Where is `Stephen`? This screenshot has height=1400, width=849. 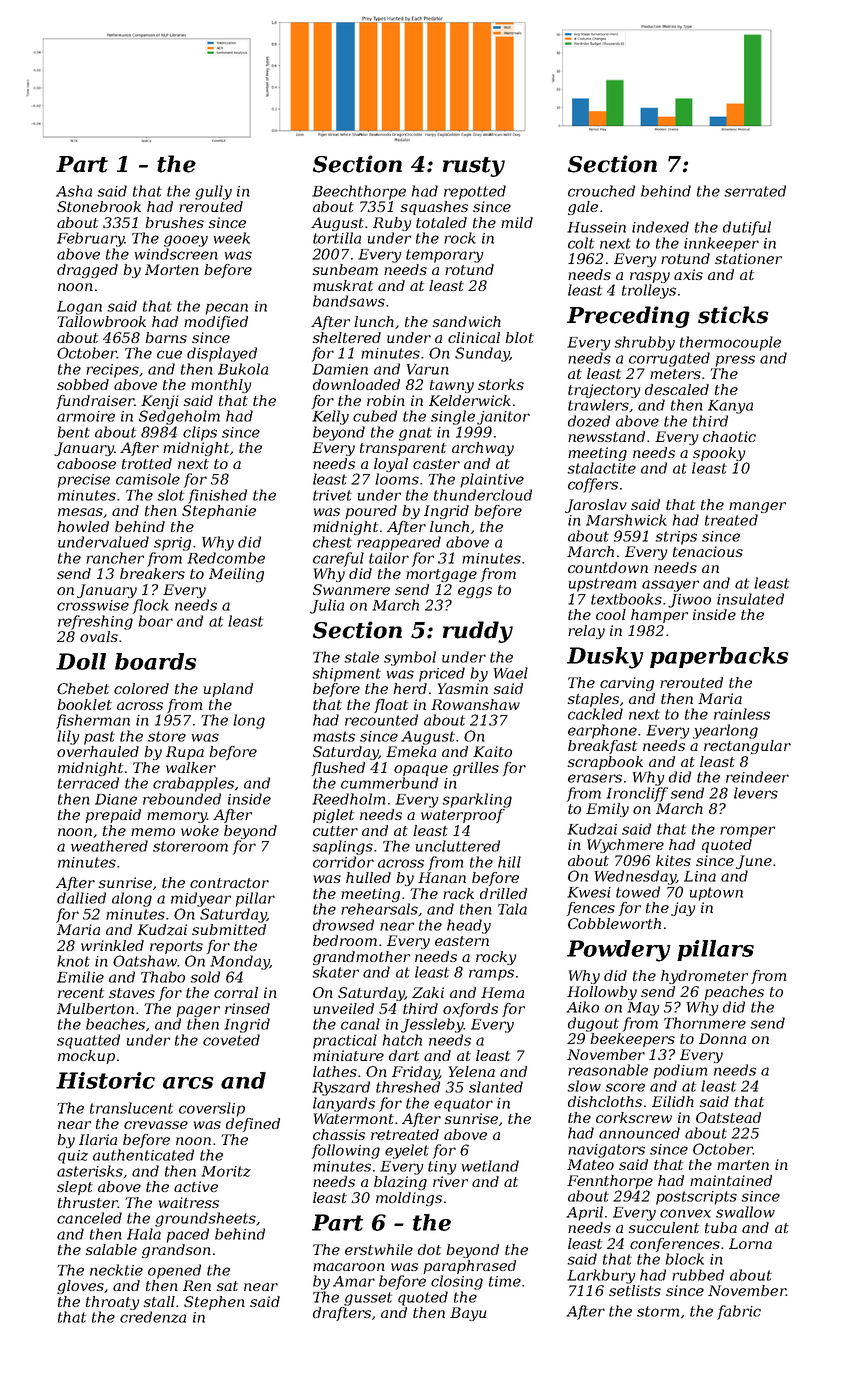
Stephen is located at coordinates (214, 1303).
